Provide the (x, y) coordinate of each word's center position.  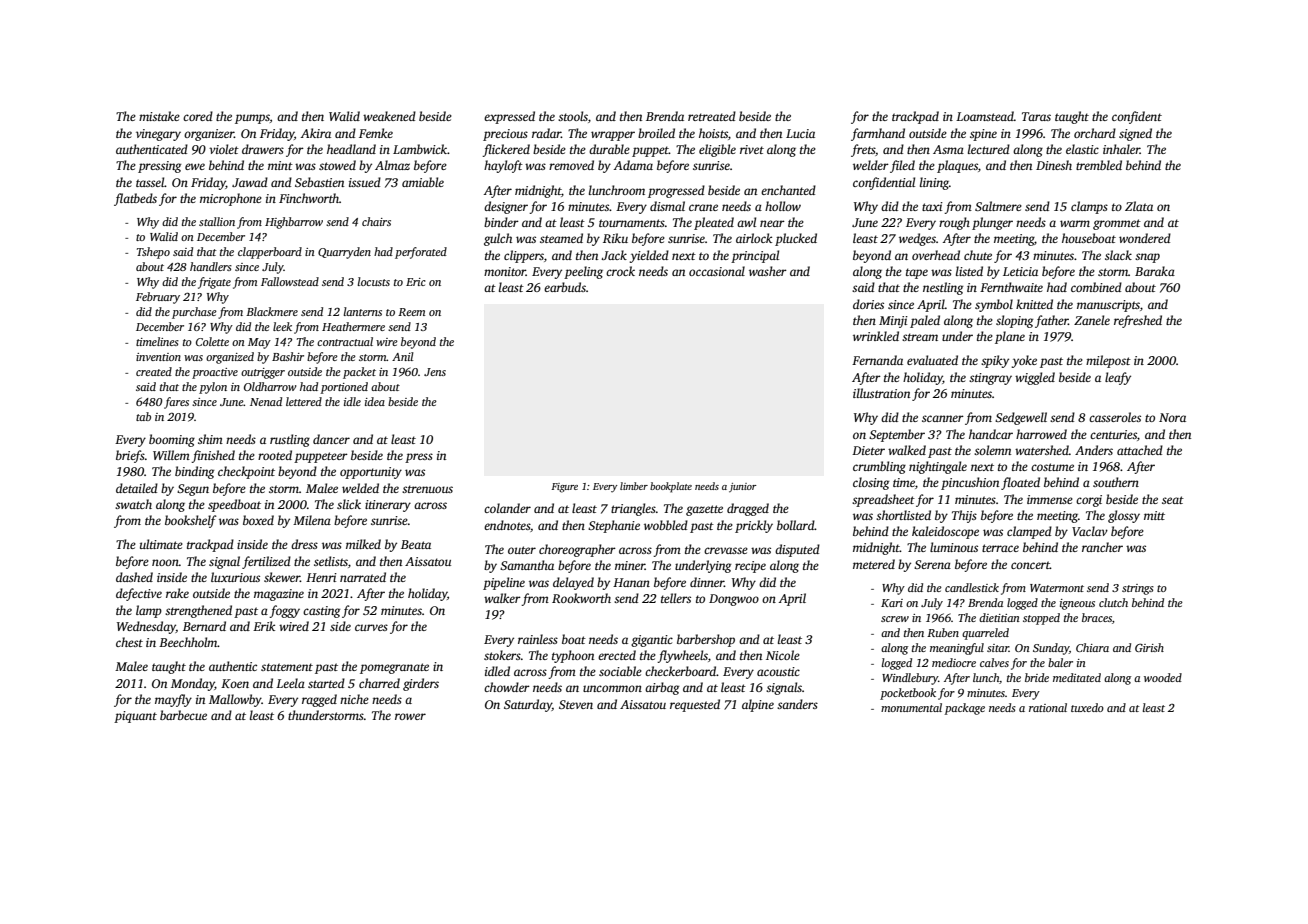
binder (501, 222)
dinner (707, 582)
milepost (1108, 361)
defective (139, 594)
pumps (252, 119)
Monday (193, 684)
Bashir (288, 356)
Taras (1036, 116)
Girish (1149, 647)
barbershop (706, 640)
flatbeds (135, 199)
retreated (712, 116)
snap (1147, 258)
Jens (435, 372)
